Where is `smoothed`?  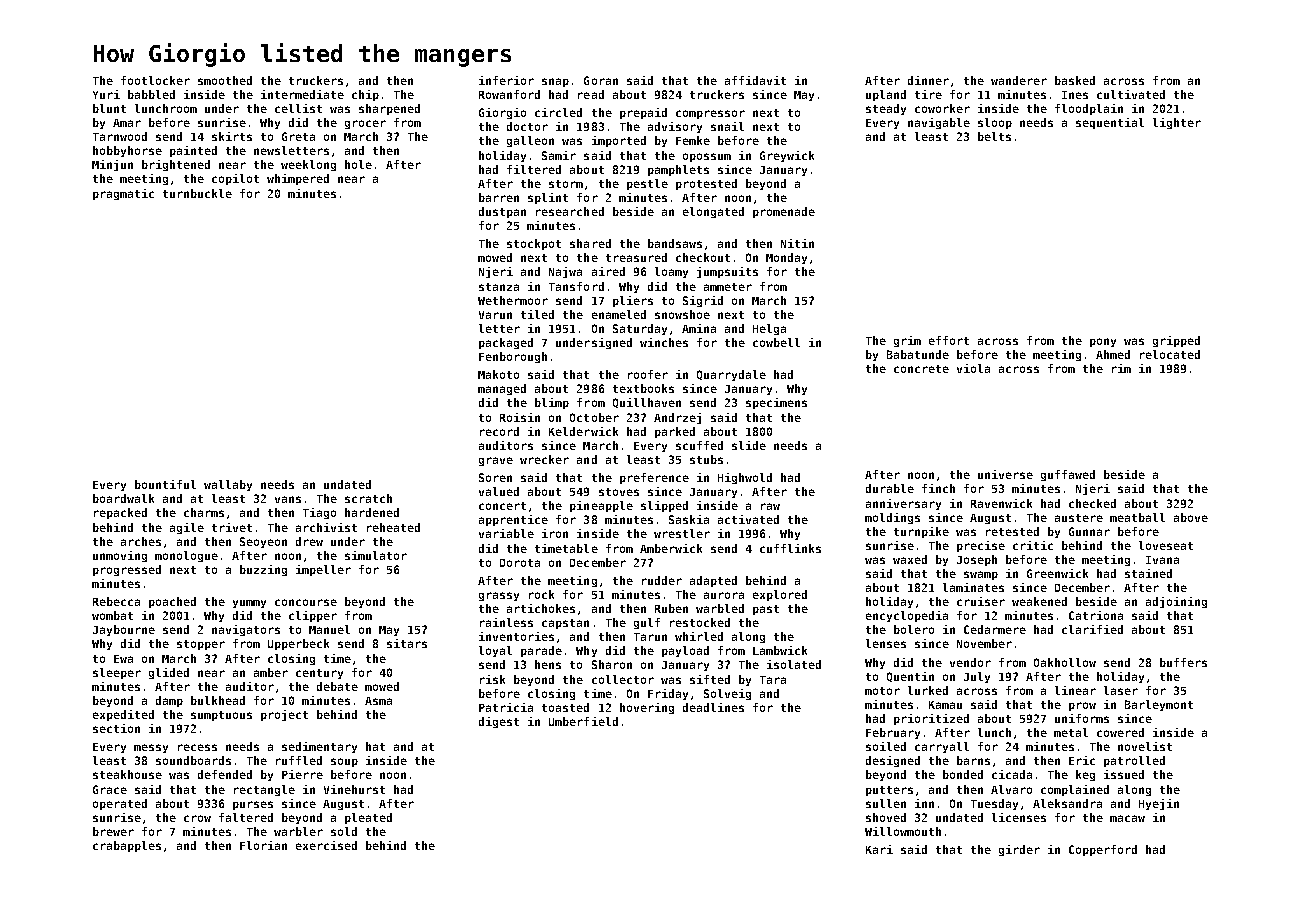 smoothed is located at coordinates (225, 80).
